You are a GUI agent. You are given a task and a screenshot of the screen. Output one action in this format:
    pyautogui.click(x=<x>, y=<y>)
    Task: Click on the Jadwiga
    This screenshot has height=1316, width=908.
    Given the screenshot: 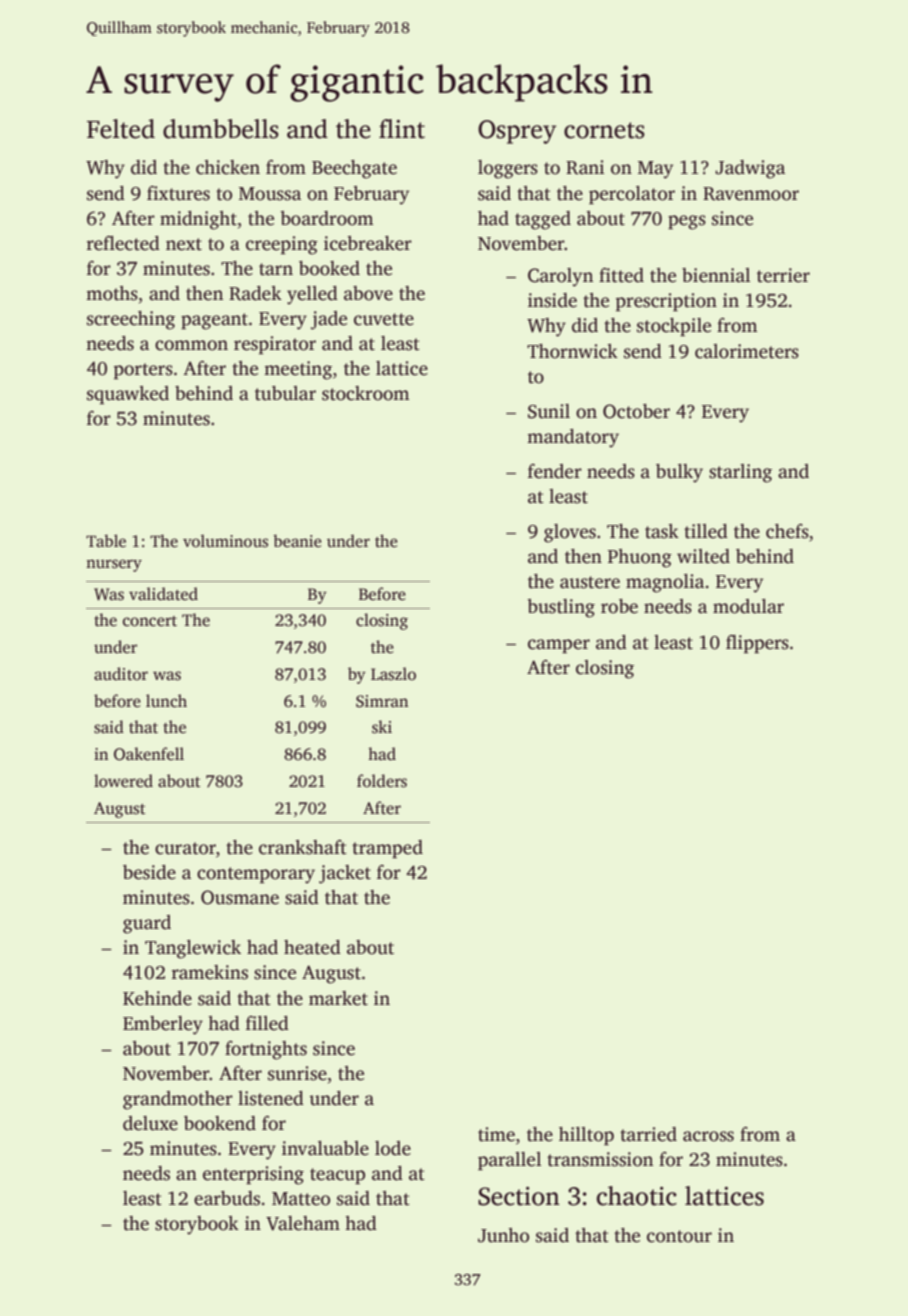 What is the action you would take?
    pyautogui.click(x=750, y=169)
